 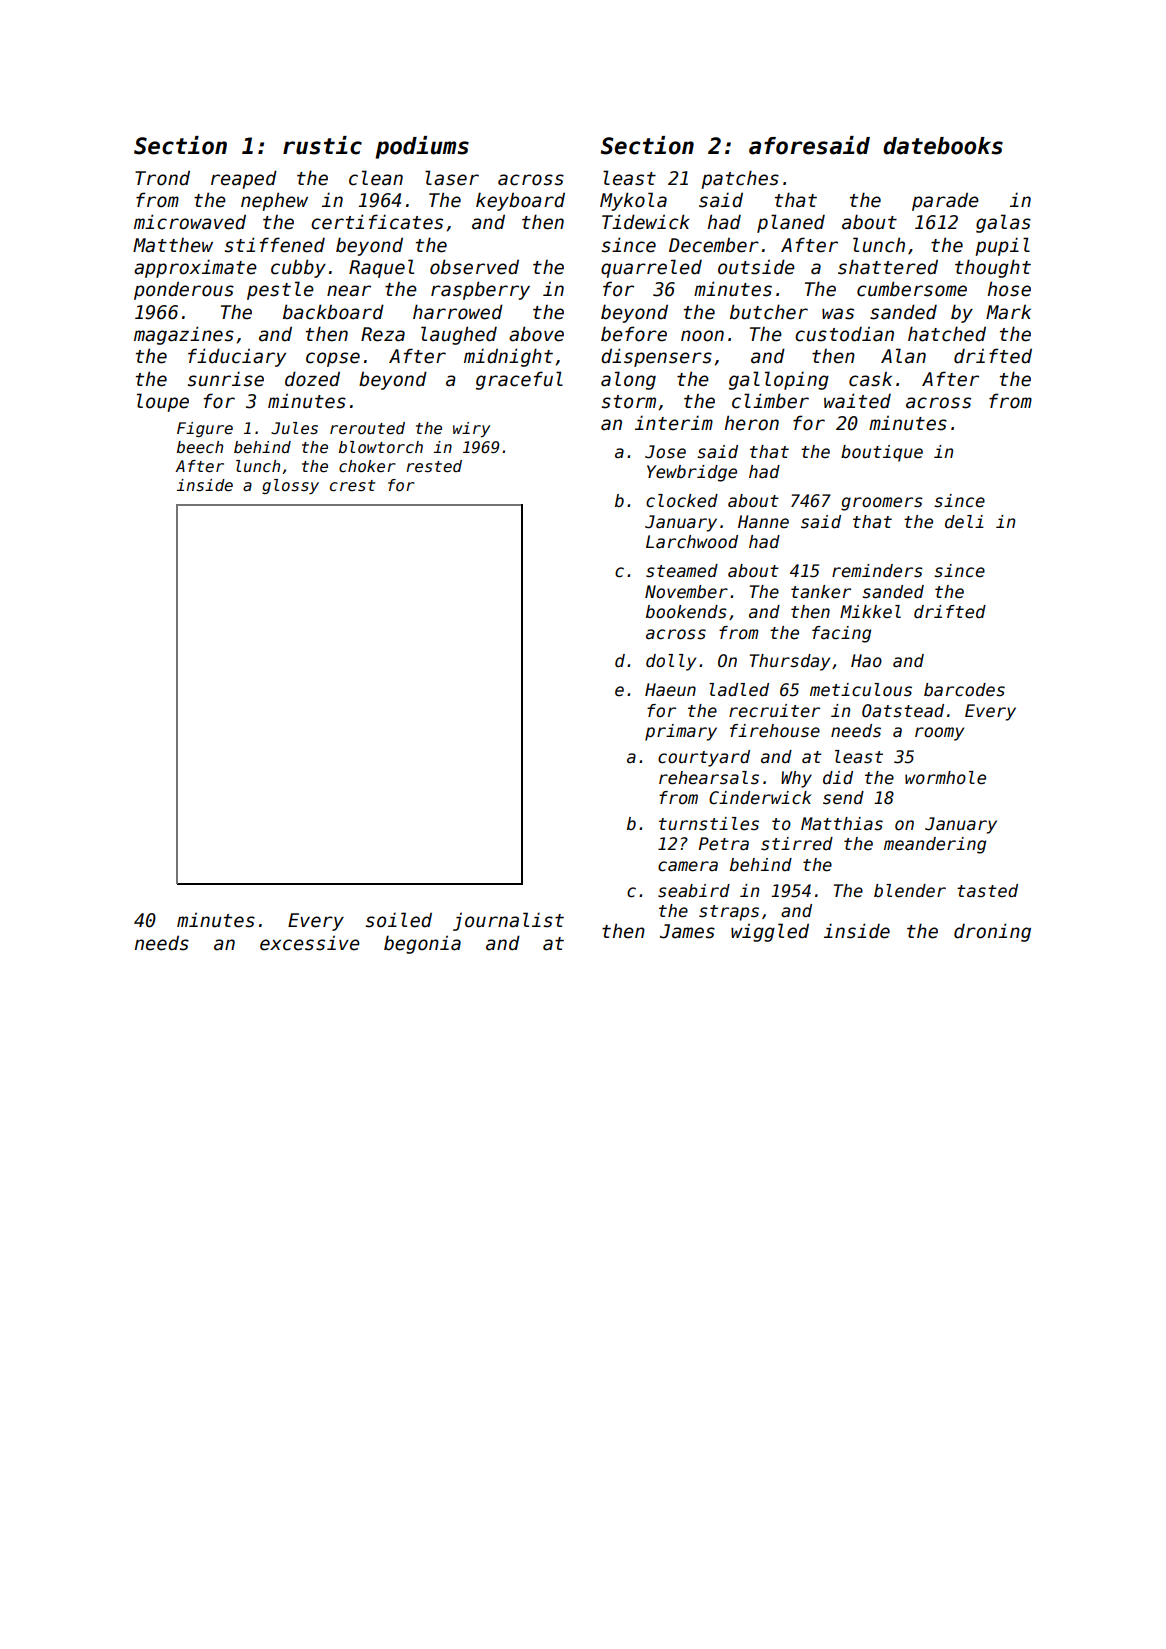 What do you see at coordinates (740, 179) in the image?
I see `patches` at bounding box center [740, 179].
